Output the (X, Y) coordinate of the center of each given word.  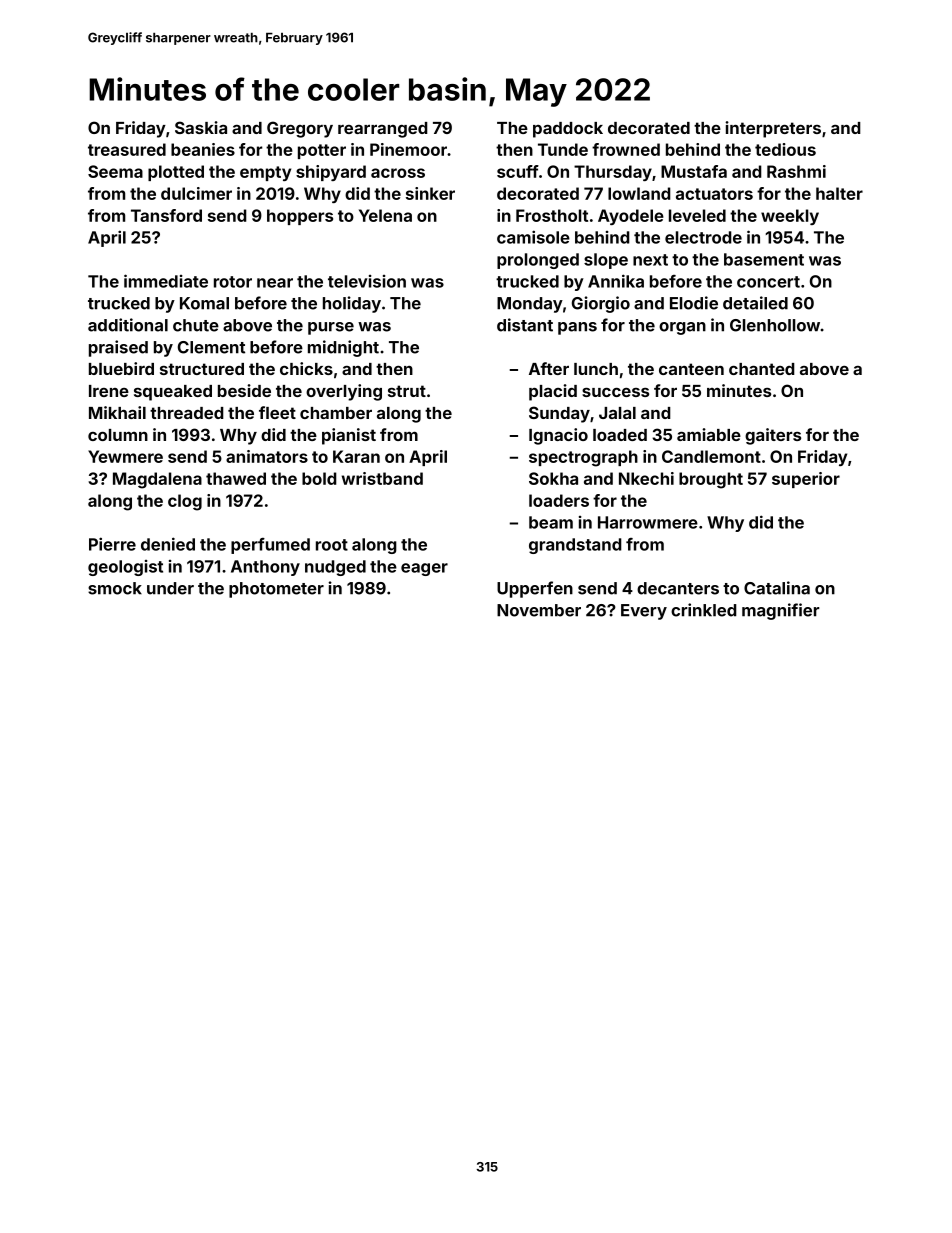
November (539, 610)
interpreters (773, 129)
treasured (127, 149)
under (170, 588)
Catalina (777, 588)
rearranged (383, 130)
